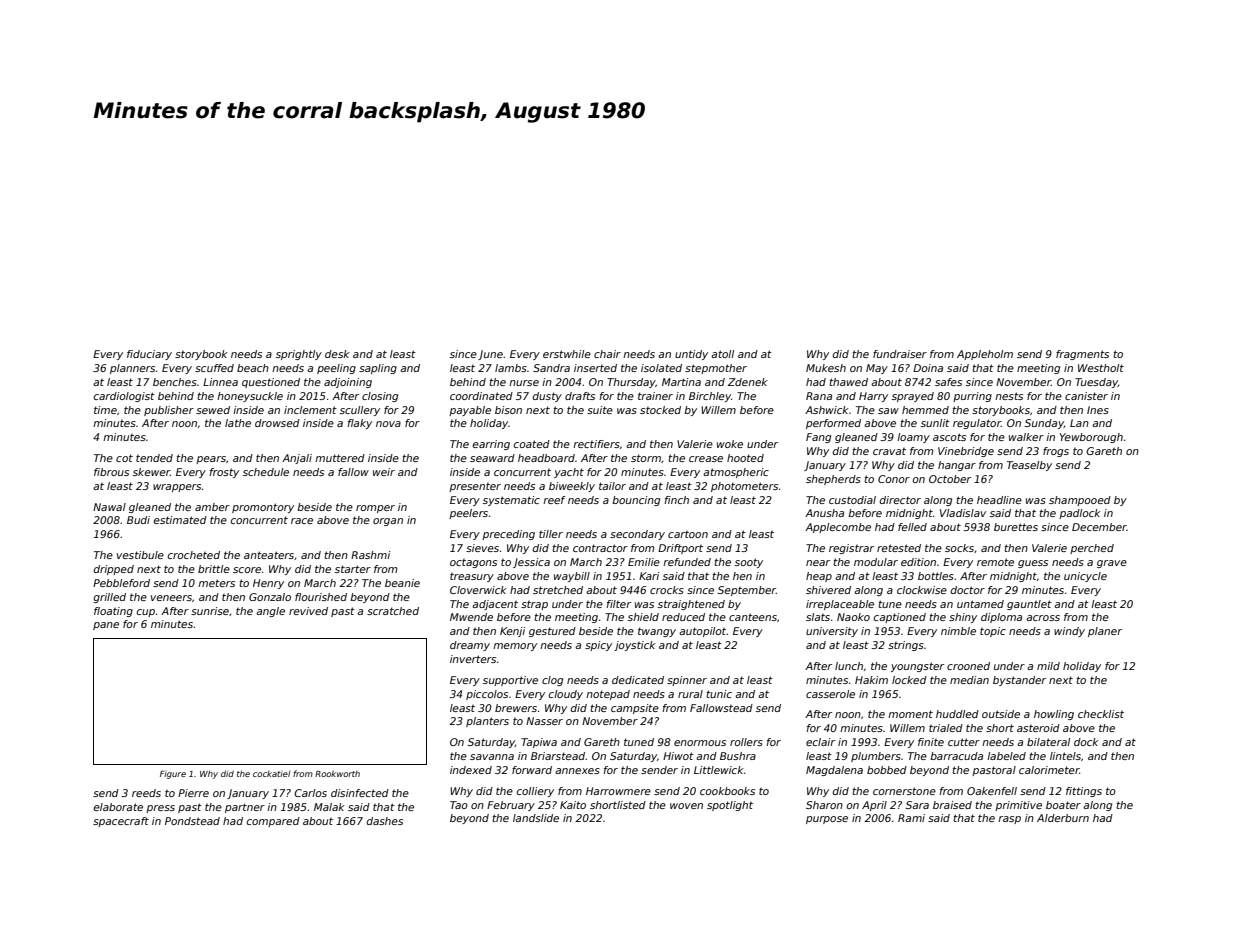 The height and width of the screenshot is (952, 1233). I want to click on fragments, so click(1082, 355).
